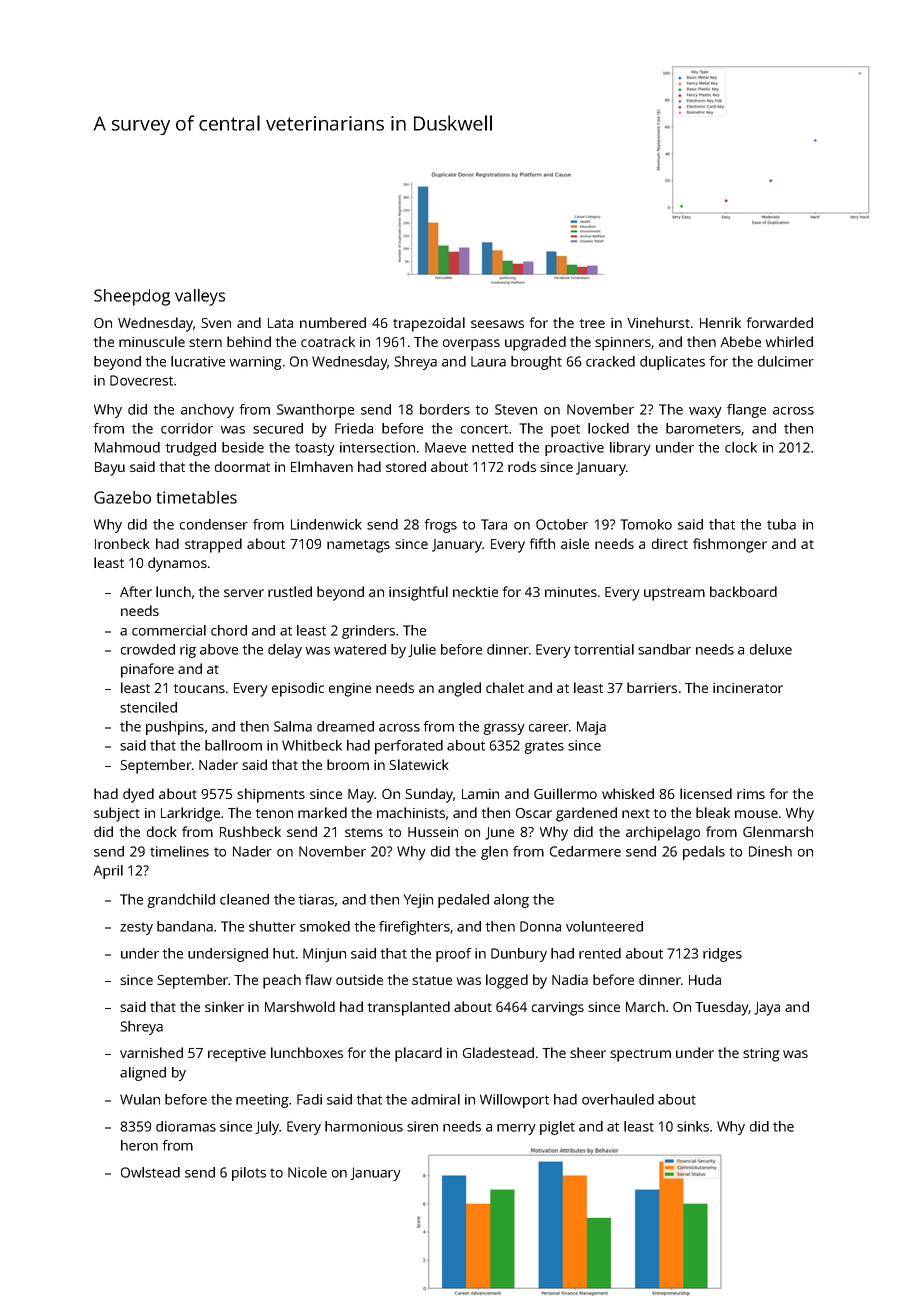 This screenshot has height=1316, width=908. I want to click on Fadi, so click(309, 1099).
